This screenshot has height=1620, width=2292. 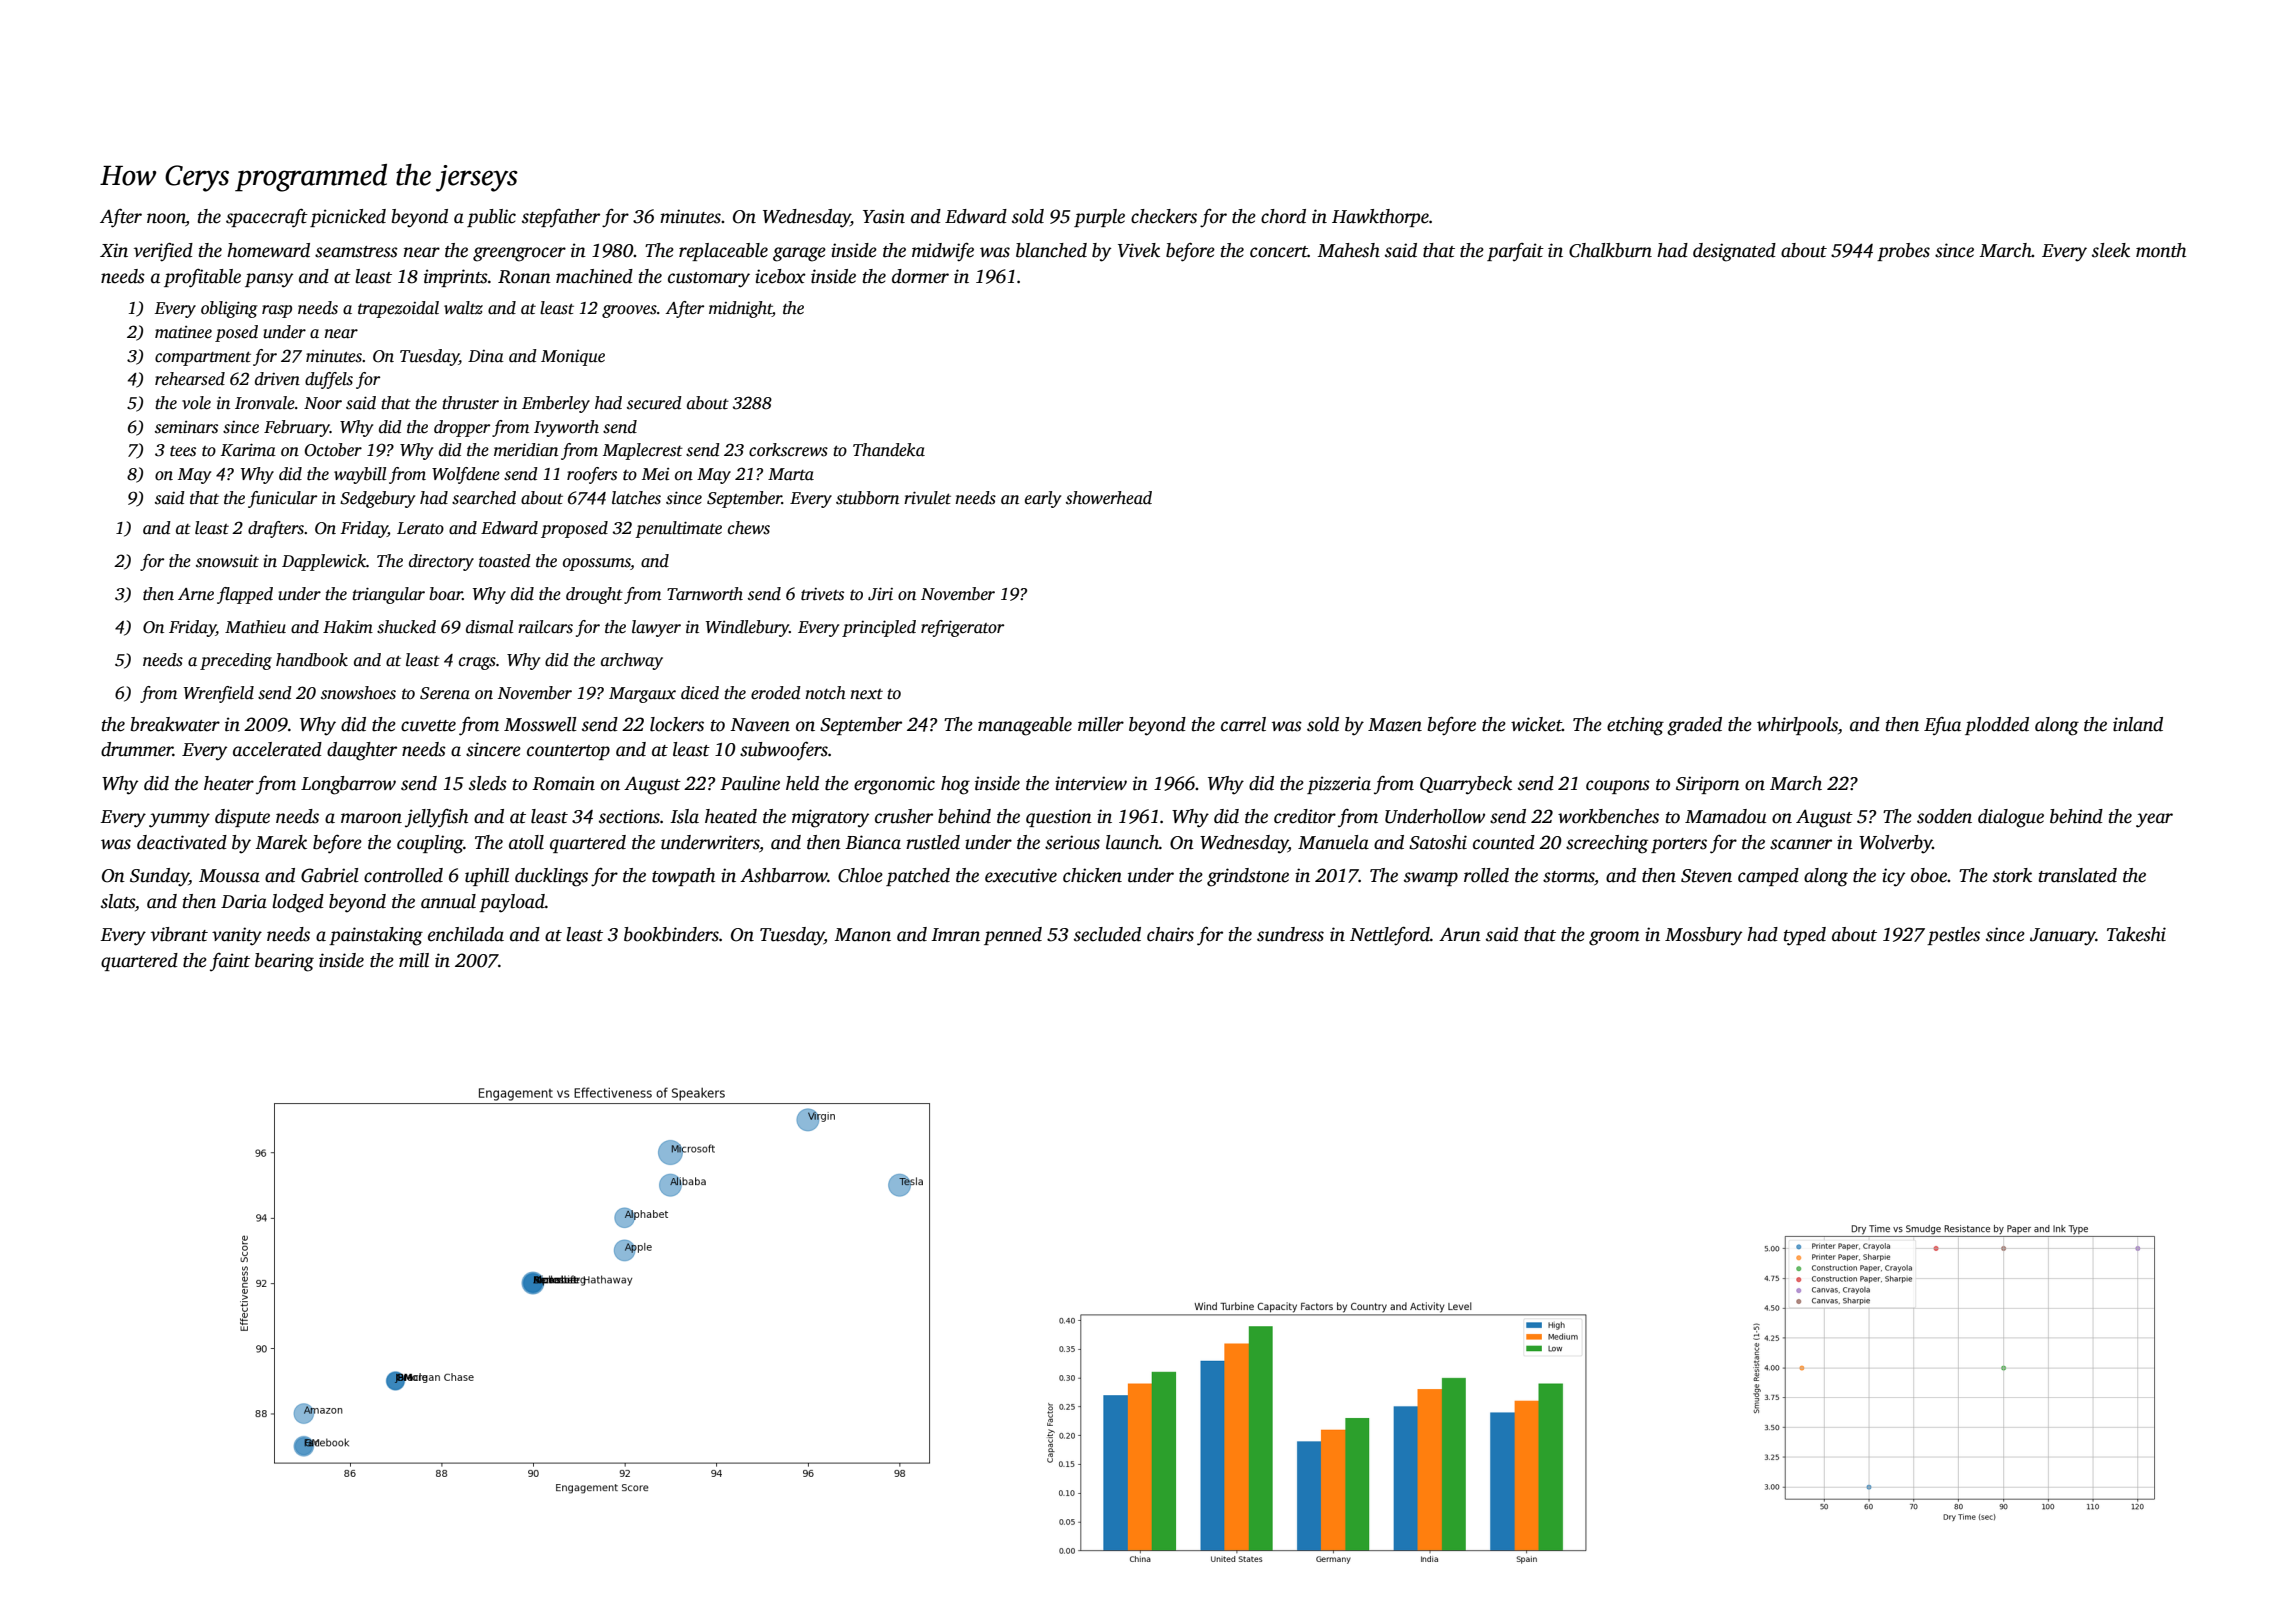 What do you see at coordinates (190, 379) in the screenshot?
I see `rehearsed` at bounding box center [190, 379].
